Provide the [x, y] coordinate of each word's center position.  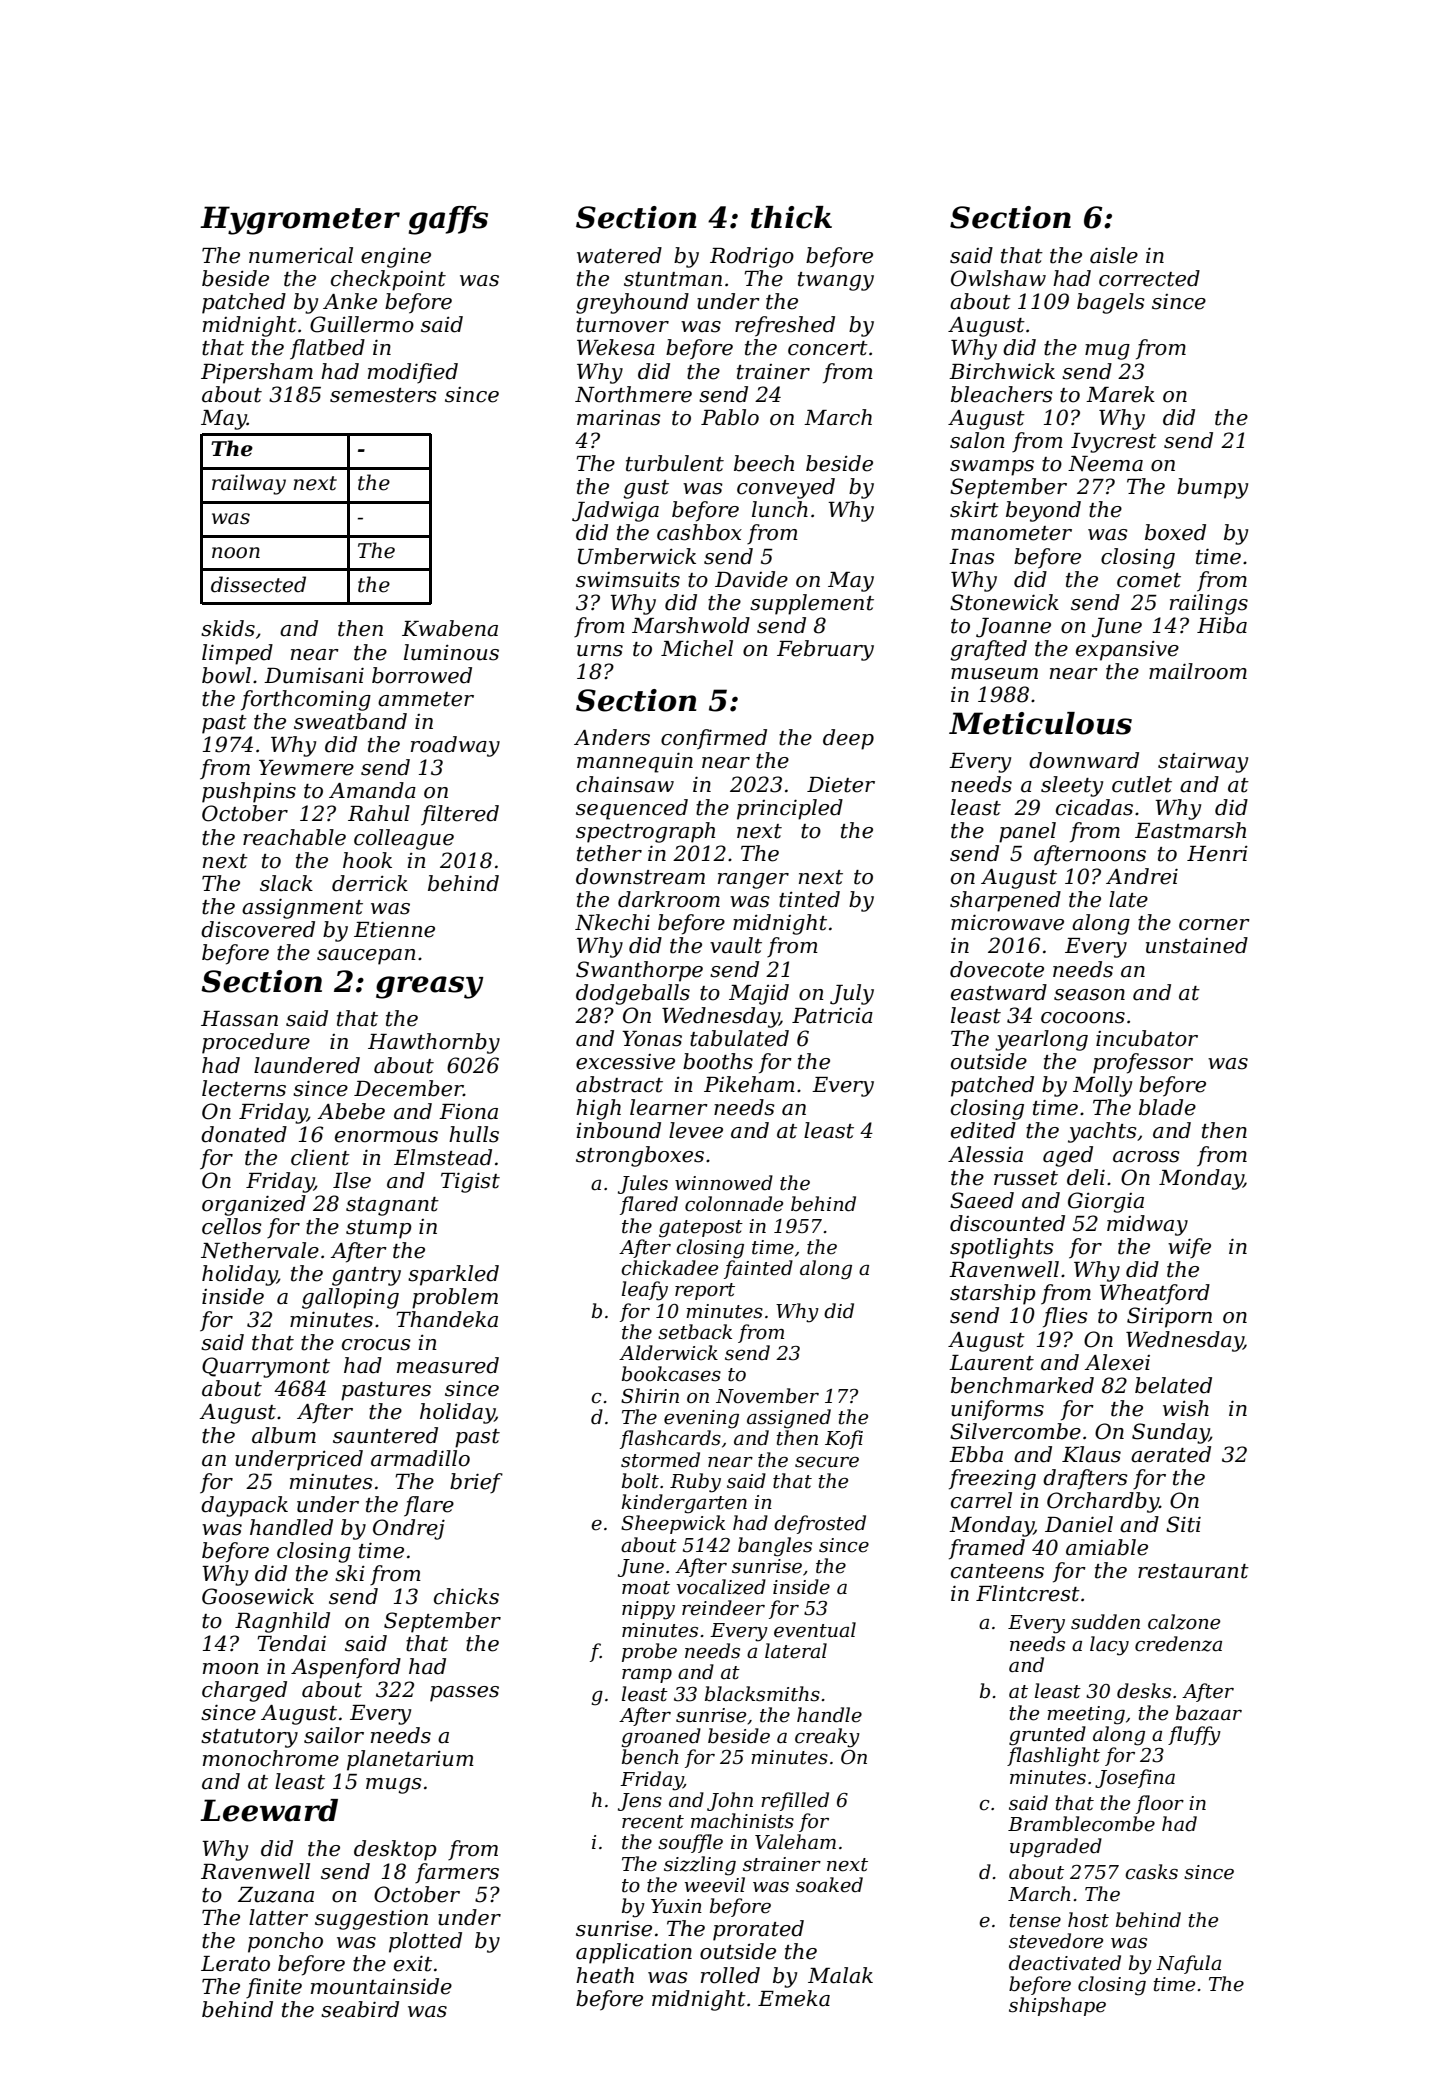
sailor [334, 1735]
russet [1026, 1178]
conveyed [786, 488]
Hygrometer [300, 220]
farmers [457, 1873]
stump [378, 1229]
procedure [256, 1043]
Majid [759, 994]
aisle [1114, 255]
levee [696, 1130]
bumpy [1212, 488]
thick [791, 217]
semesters [383, 395]
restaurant [1193, 1571]
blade [1167, 1107]
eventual [815, 1630]
